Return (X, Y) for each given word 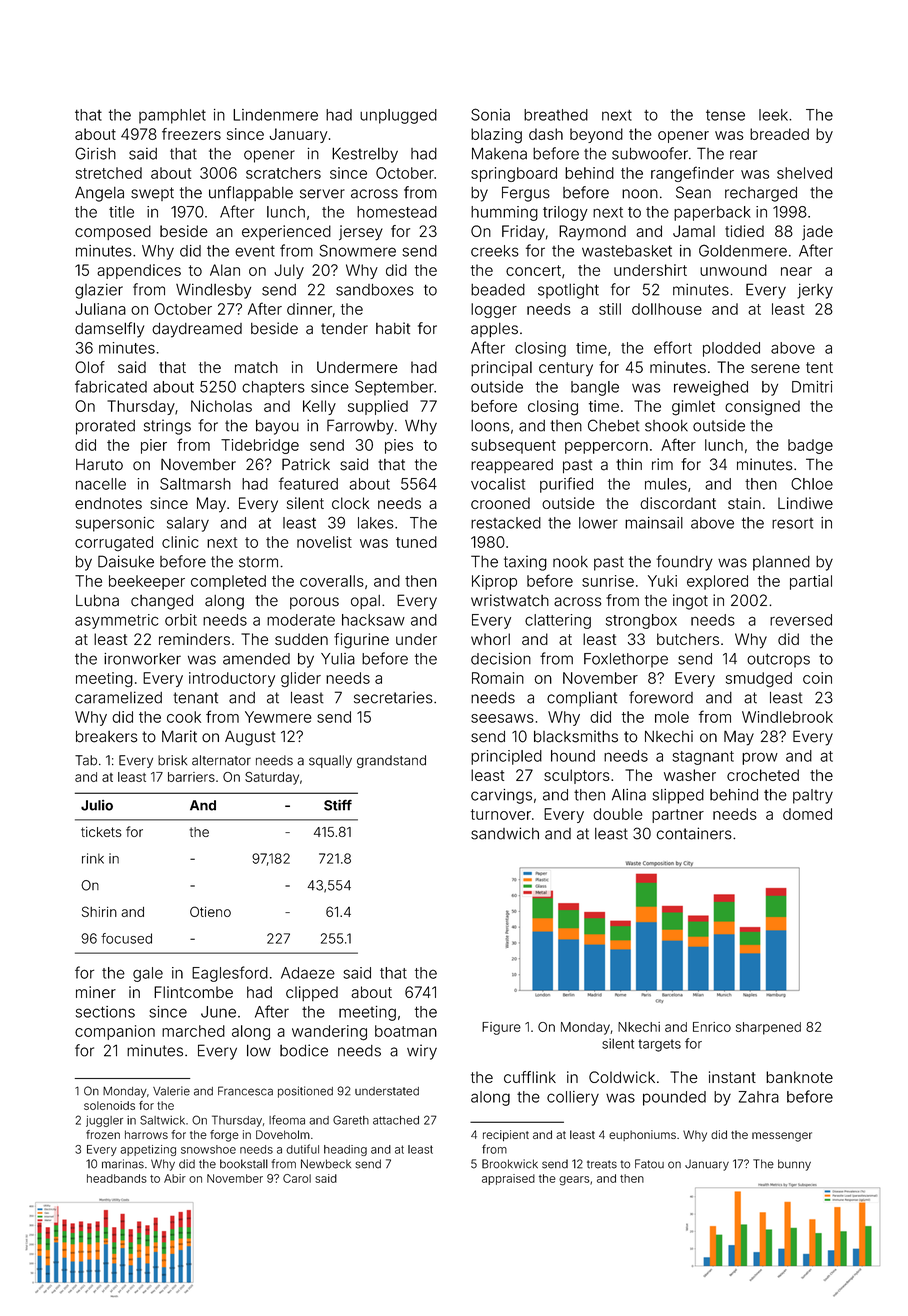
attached (396, 1120)
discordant (678, 503)
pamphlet (172, 116)
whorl (490, 639)
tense (725, 115)
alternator (221, 760)
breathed (556, 115)
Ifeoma (287, 1120)
